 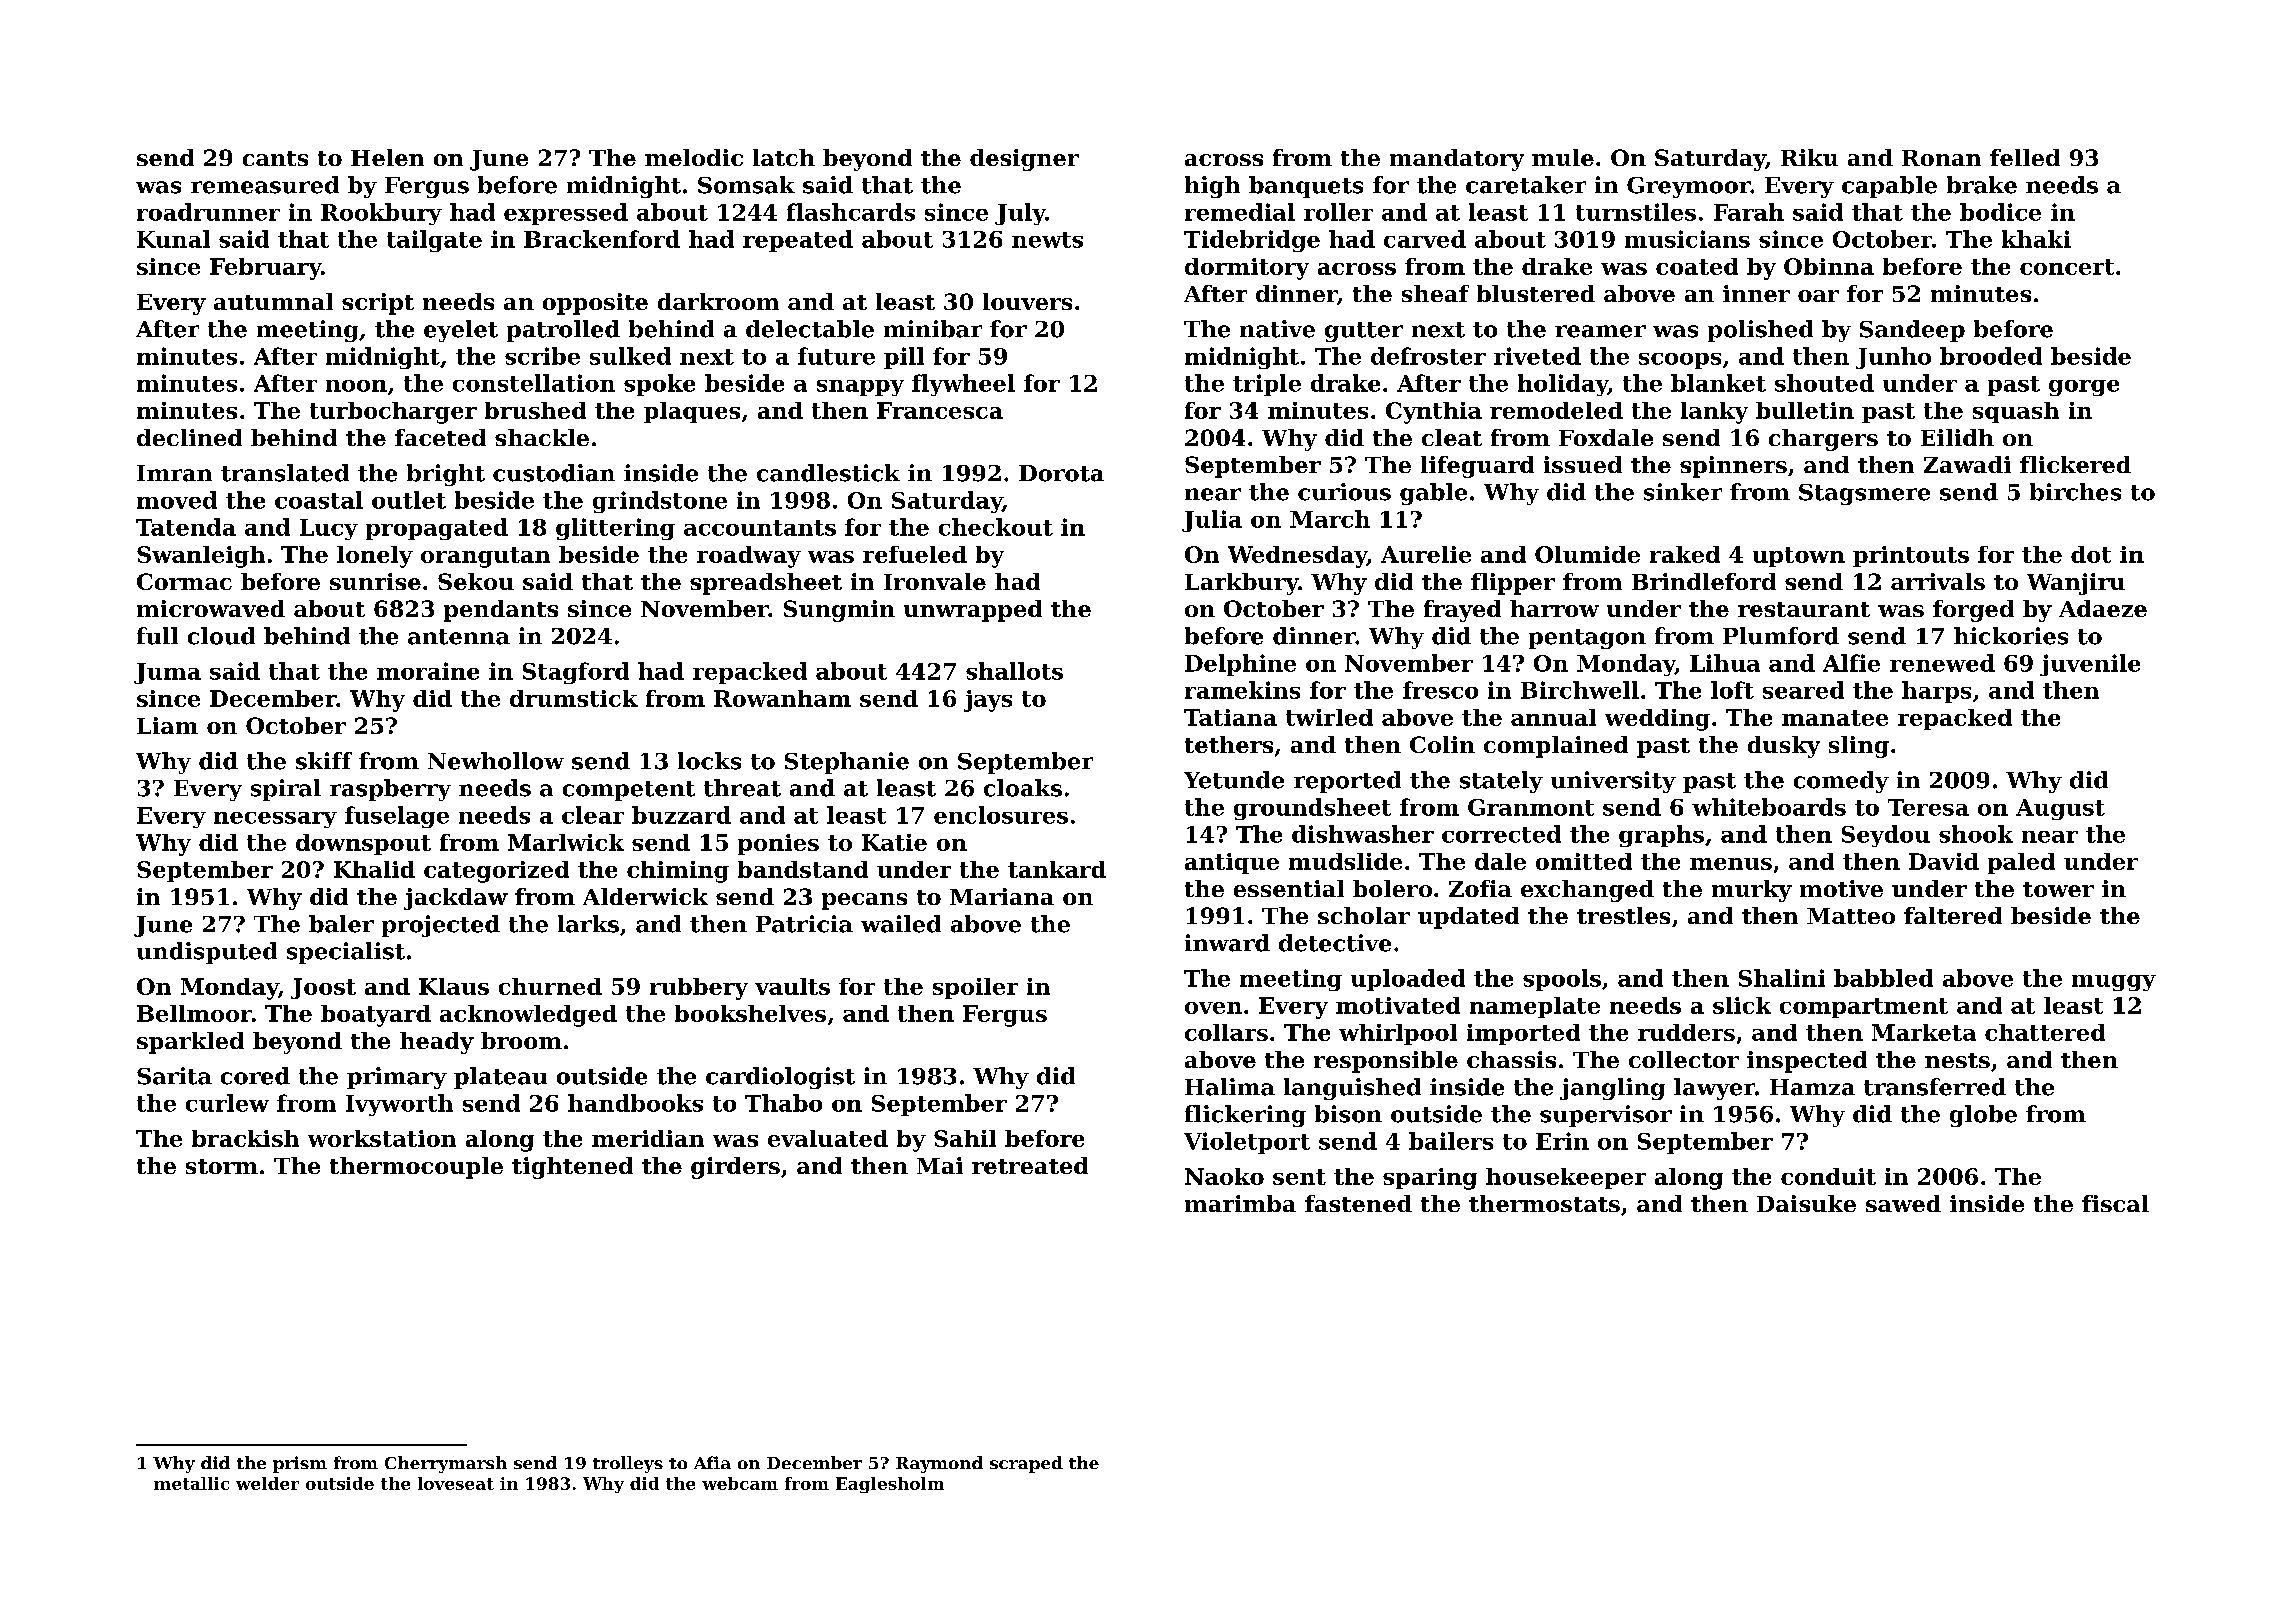 I want to click on felled, so click(x=2025, y=157).
